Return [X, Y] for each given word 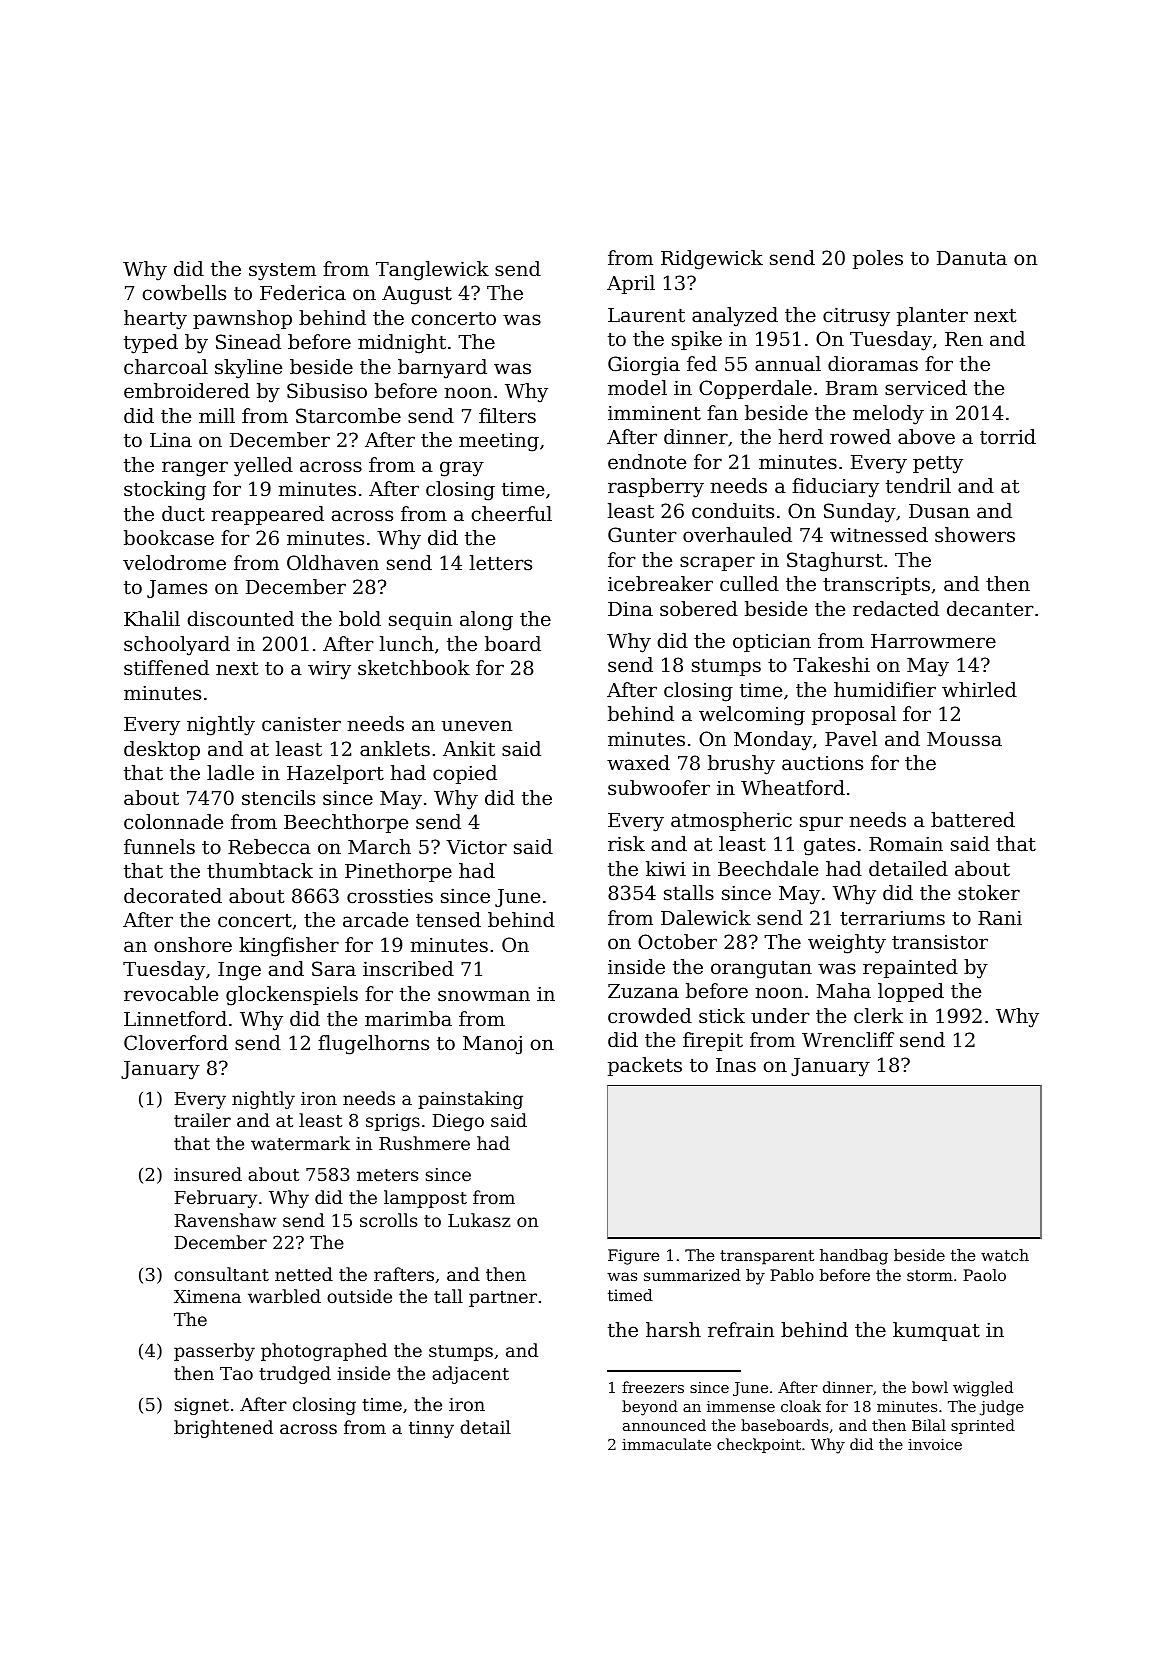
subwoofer [659, 787]
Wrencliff [848, 1039]
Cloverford [176, 1042]
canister [301, 724]
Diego [458, 1122]
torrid [1008, 436]
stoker [989, 892]
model [637, 387]
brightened [223, 1429]
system [282, 272]
